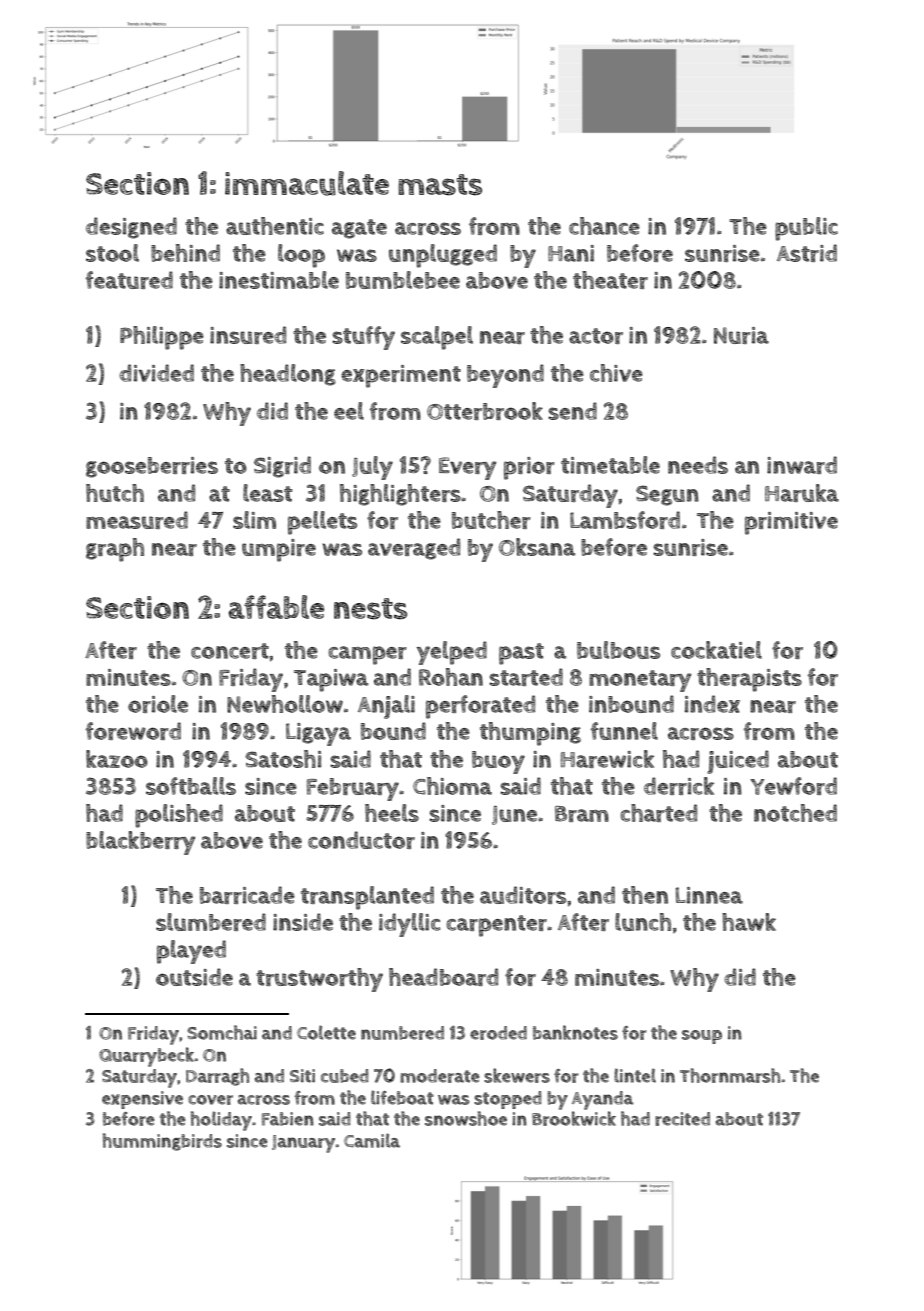  What do you see at coordinates (523, 895) in the page?
I see `auditors` at bounding box center [523, 895].
